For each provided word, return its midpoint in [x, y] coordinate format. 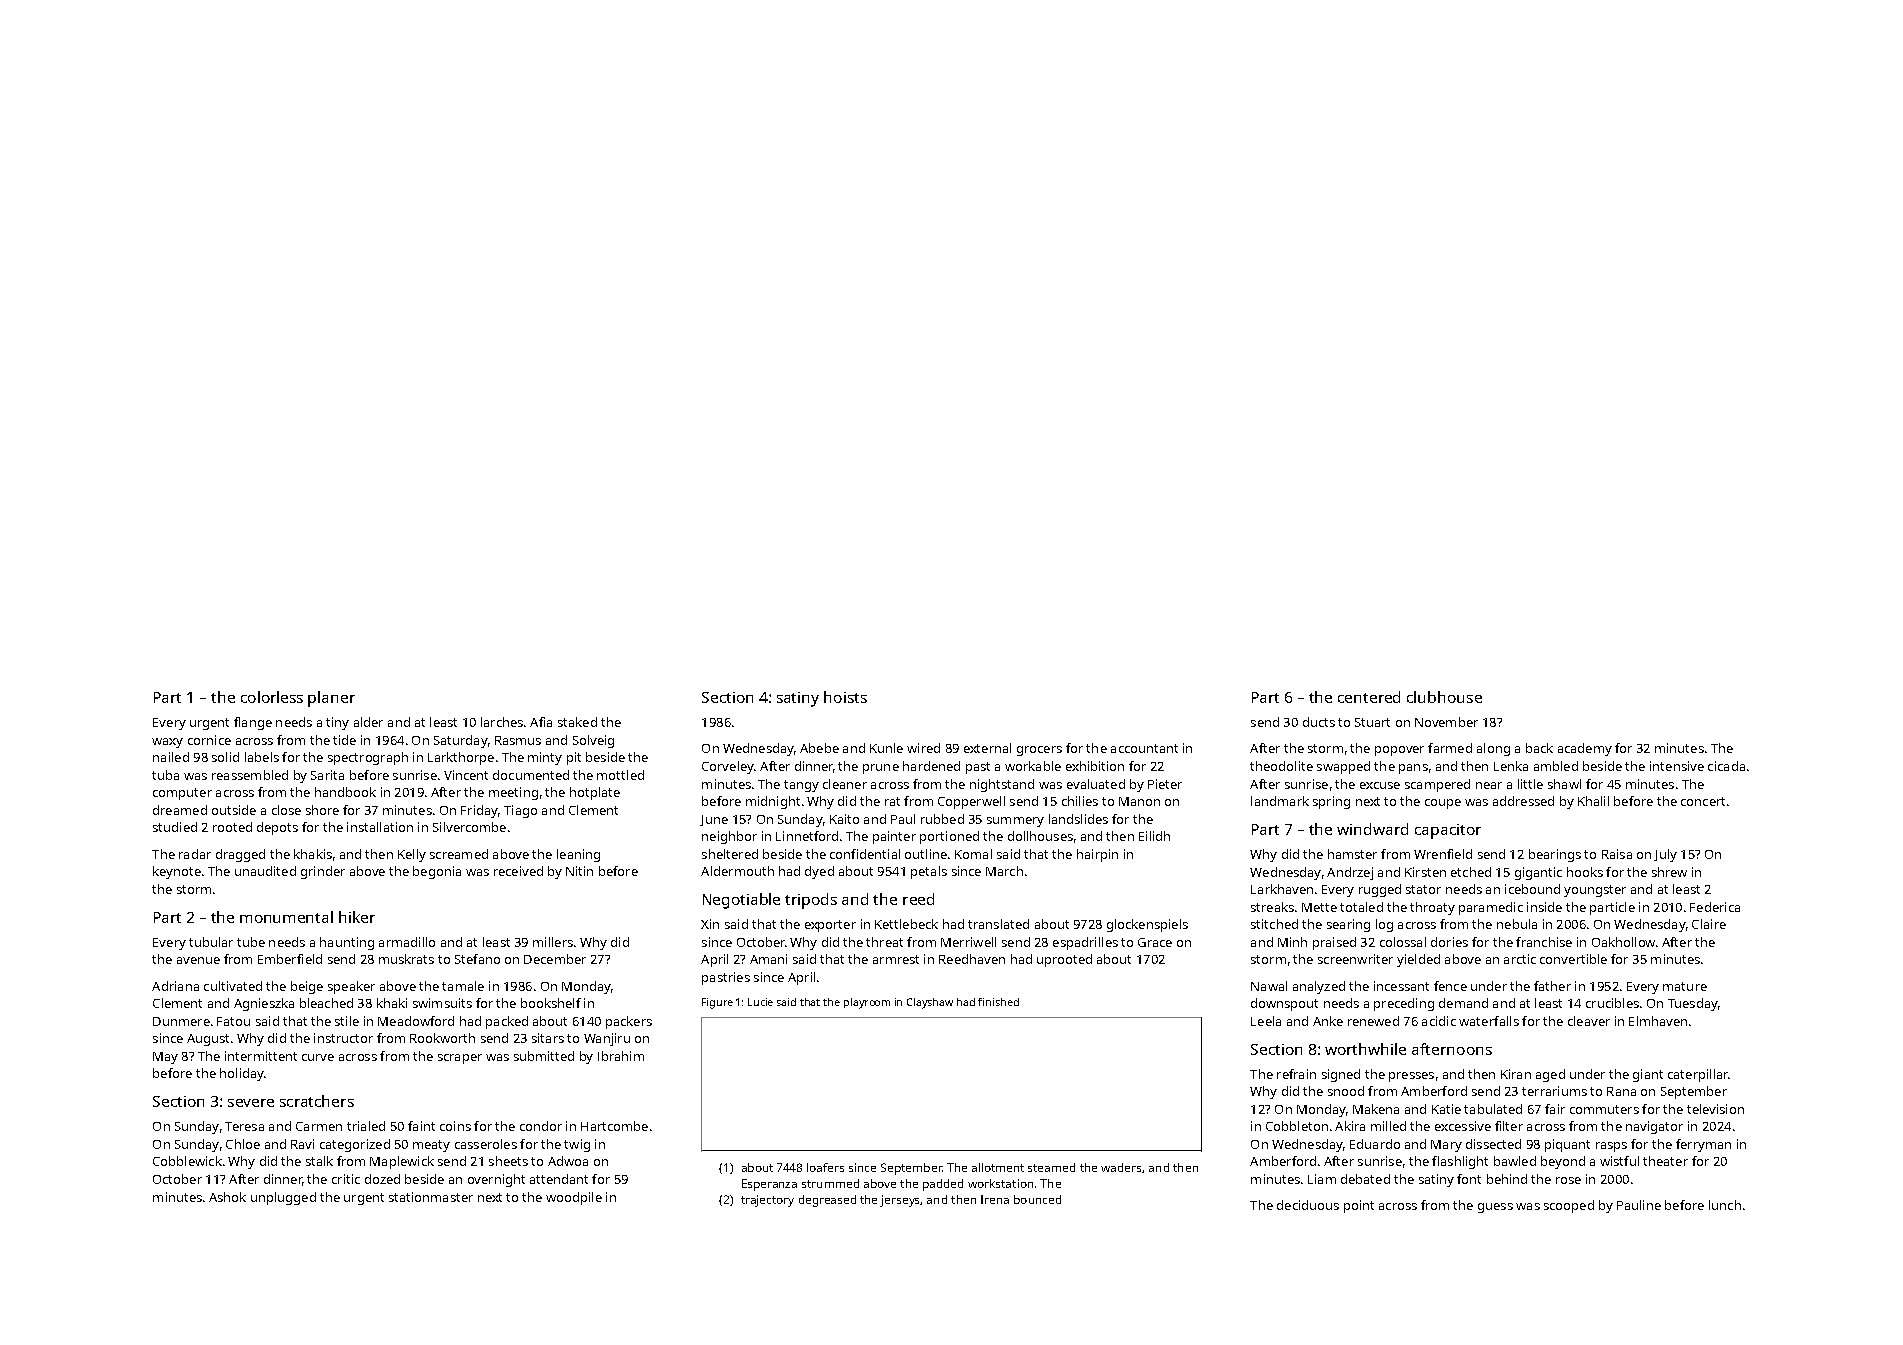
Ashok [227, 1197]
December [555, 959]
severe [251, 1103]
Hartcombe [614, 1126]
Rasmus [518, 740]
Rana [1621, 1091]
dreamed [180, 810]
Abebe [819, 748]
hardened [931, 766]
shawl [1564, 784]
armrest [896, 959]
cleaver [1589, 1021]
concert [1703, 801]
